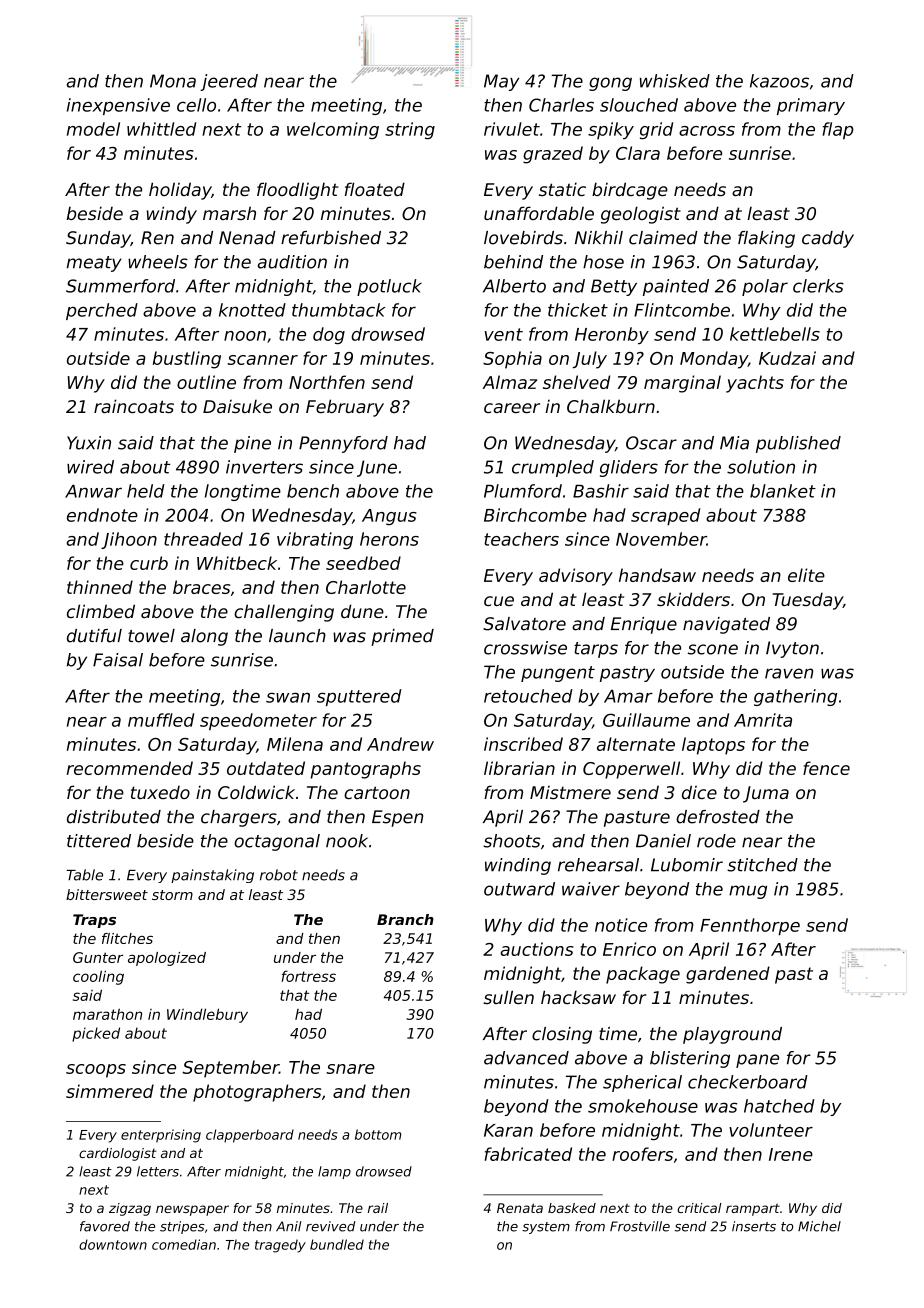 This screenshot has height=1308, width=924. What do you see at coordinates (98, 957) in the screenshot?
I see `Gunter` at bounding box center [98, 957].
